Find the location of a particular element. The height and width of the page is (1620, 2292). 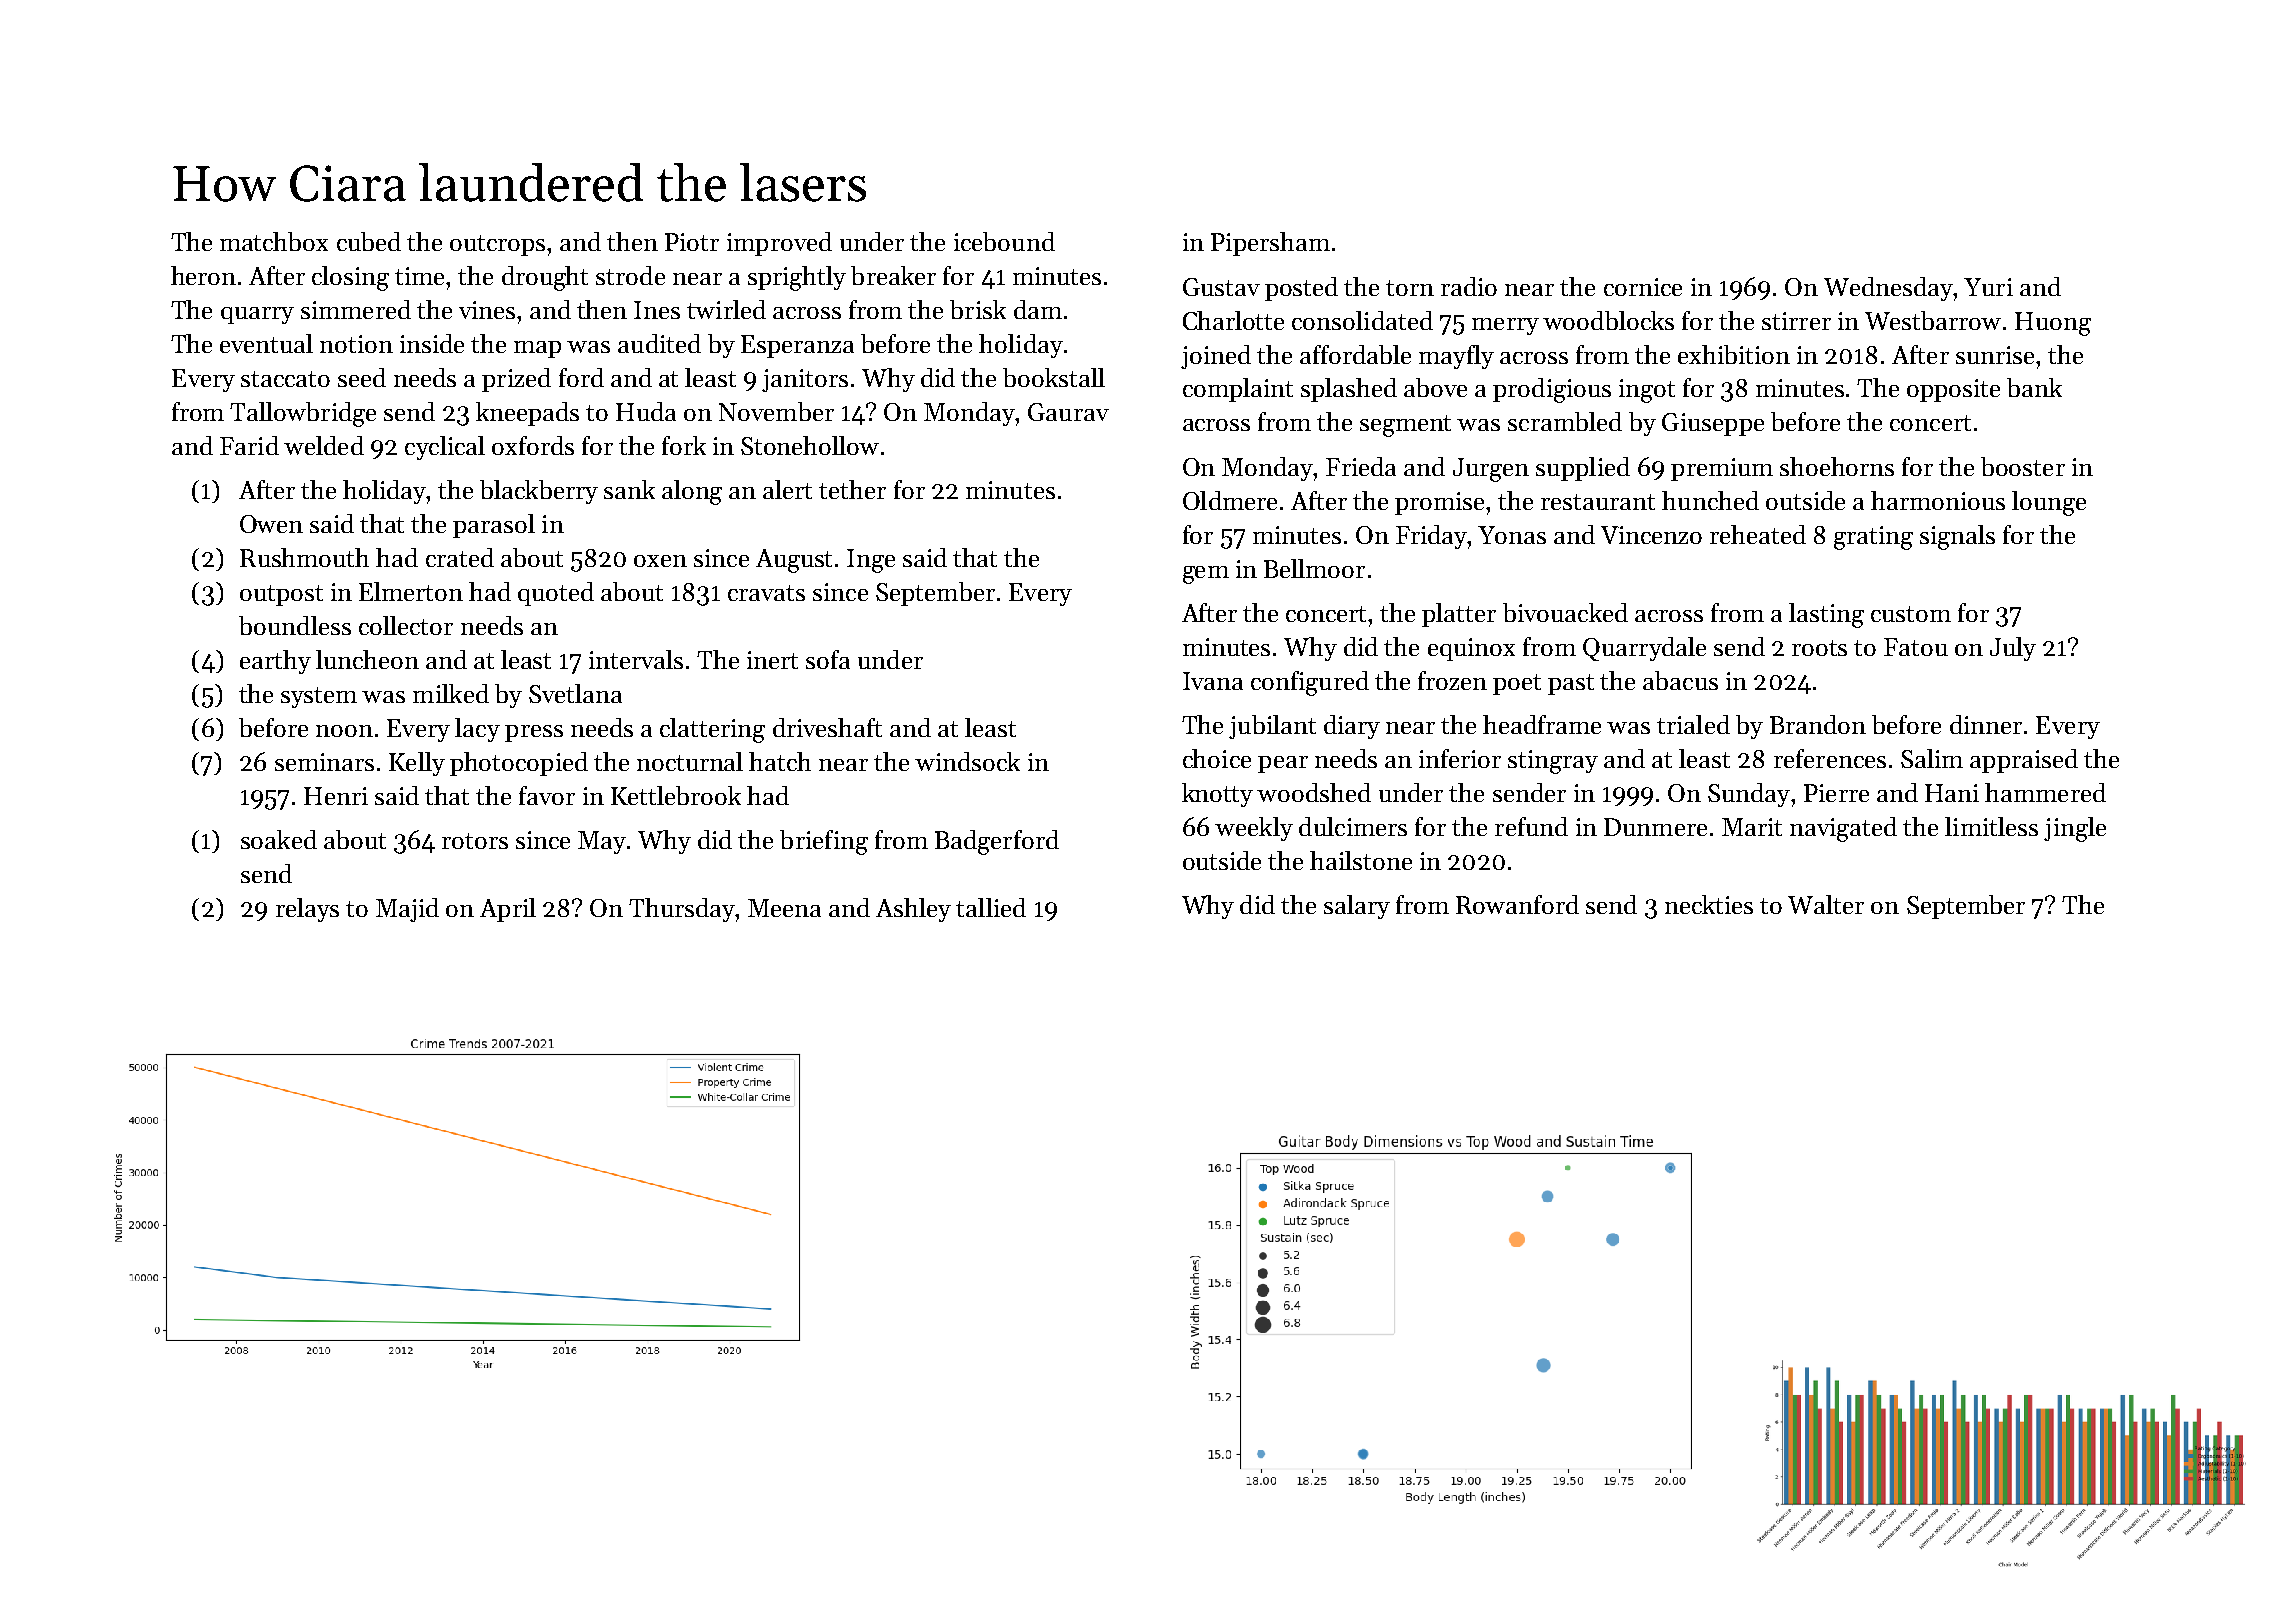

bookstall is located at coordinates (1054, 377).
